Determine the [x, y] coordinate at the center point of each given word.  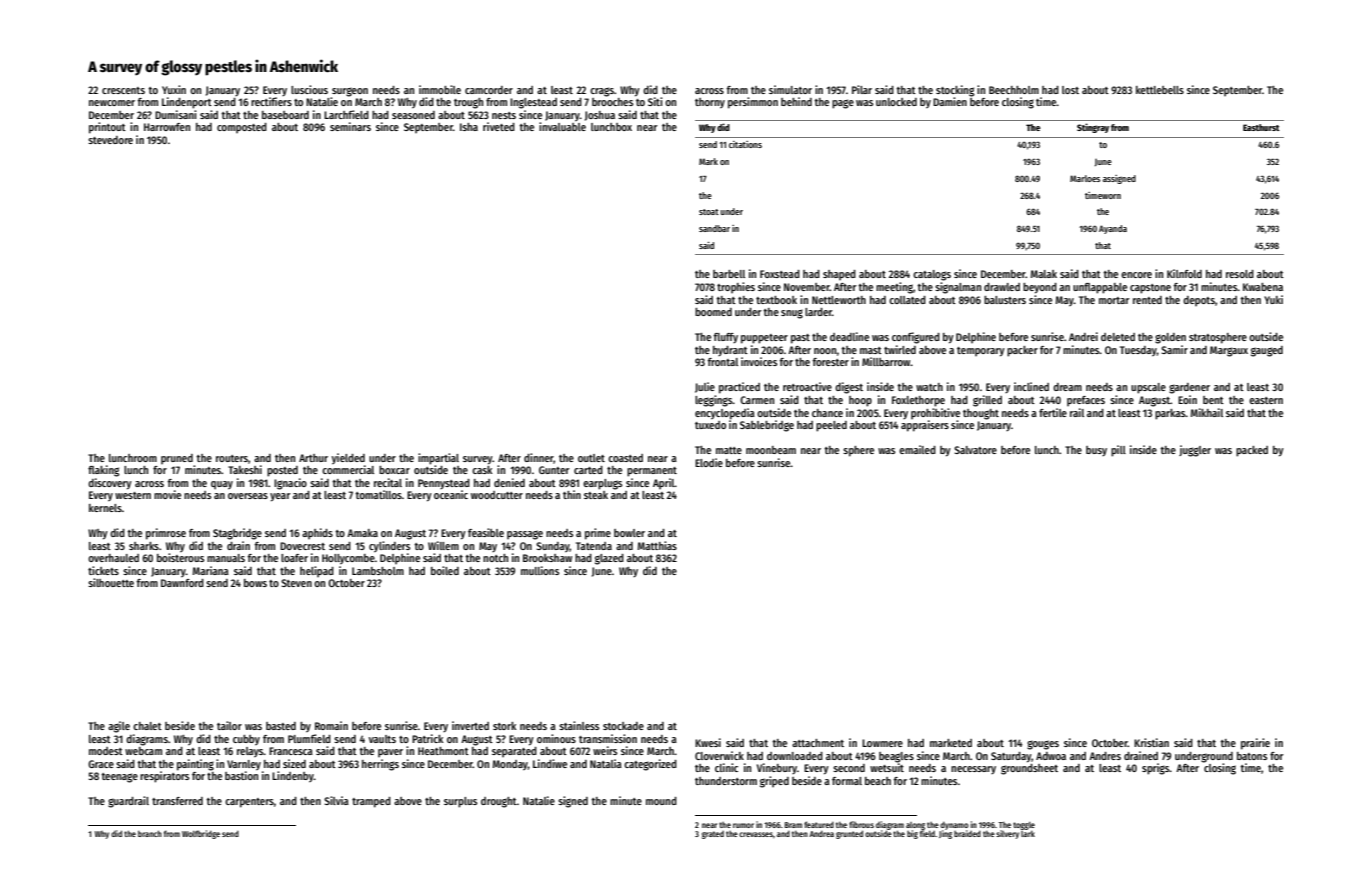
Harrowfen [167, 127]
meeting [894, 288]
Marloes [1085, 178]
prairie [1255, 744]
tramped [371, 802]
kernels [105, 508]
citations [745, 144]
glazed [609, 559]
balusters [1005, 300]
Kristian [1151, 742]
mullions [540, 570]
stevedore [110, 140]
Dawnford [182, 583]
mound [661, 801]
